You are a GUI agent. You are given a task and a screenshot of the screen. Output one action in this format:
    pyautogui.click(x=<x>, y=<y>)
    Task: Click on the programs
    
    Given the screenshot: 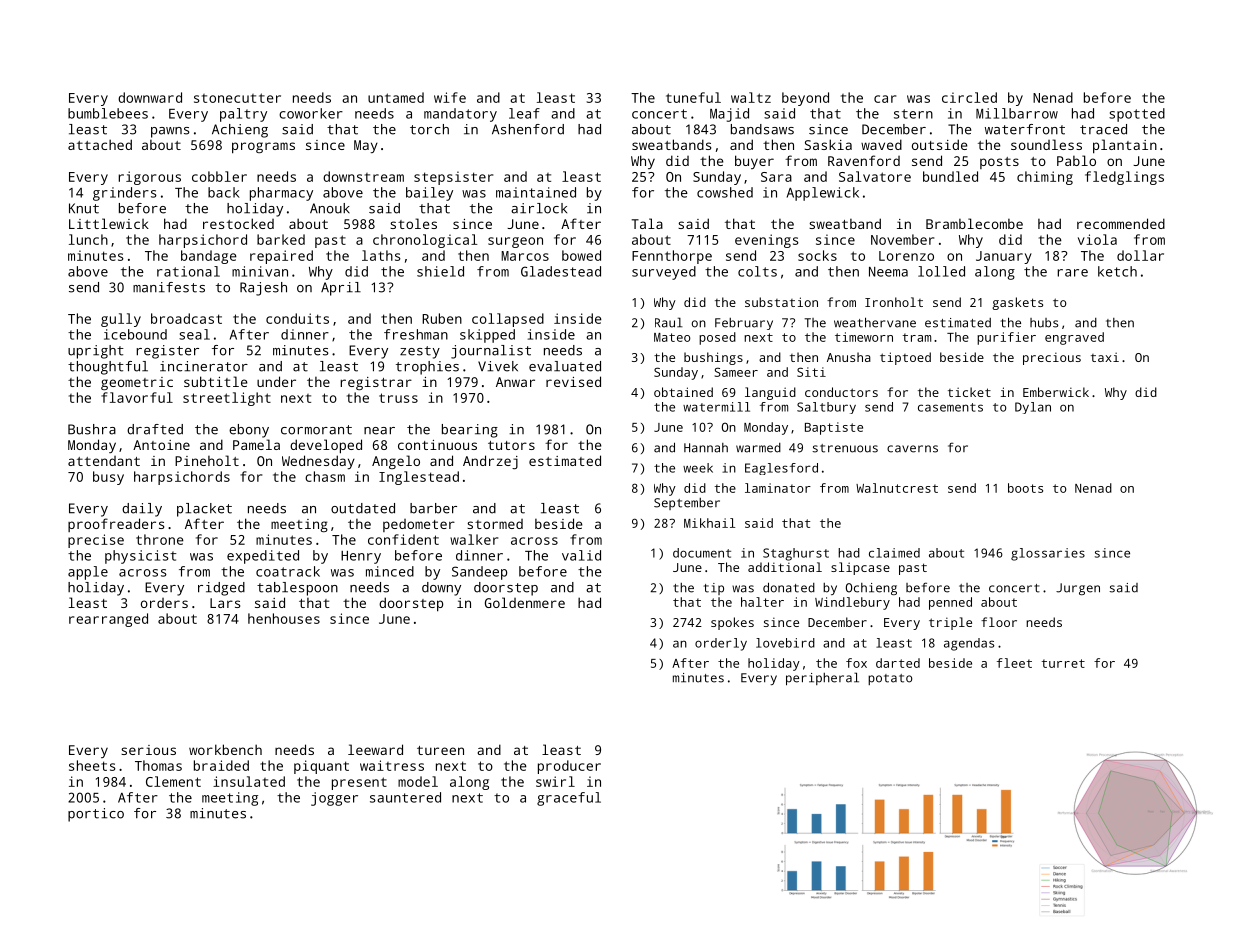 What is the action you would take?
    pyautogui.click(x=263, y=148)
